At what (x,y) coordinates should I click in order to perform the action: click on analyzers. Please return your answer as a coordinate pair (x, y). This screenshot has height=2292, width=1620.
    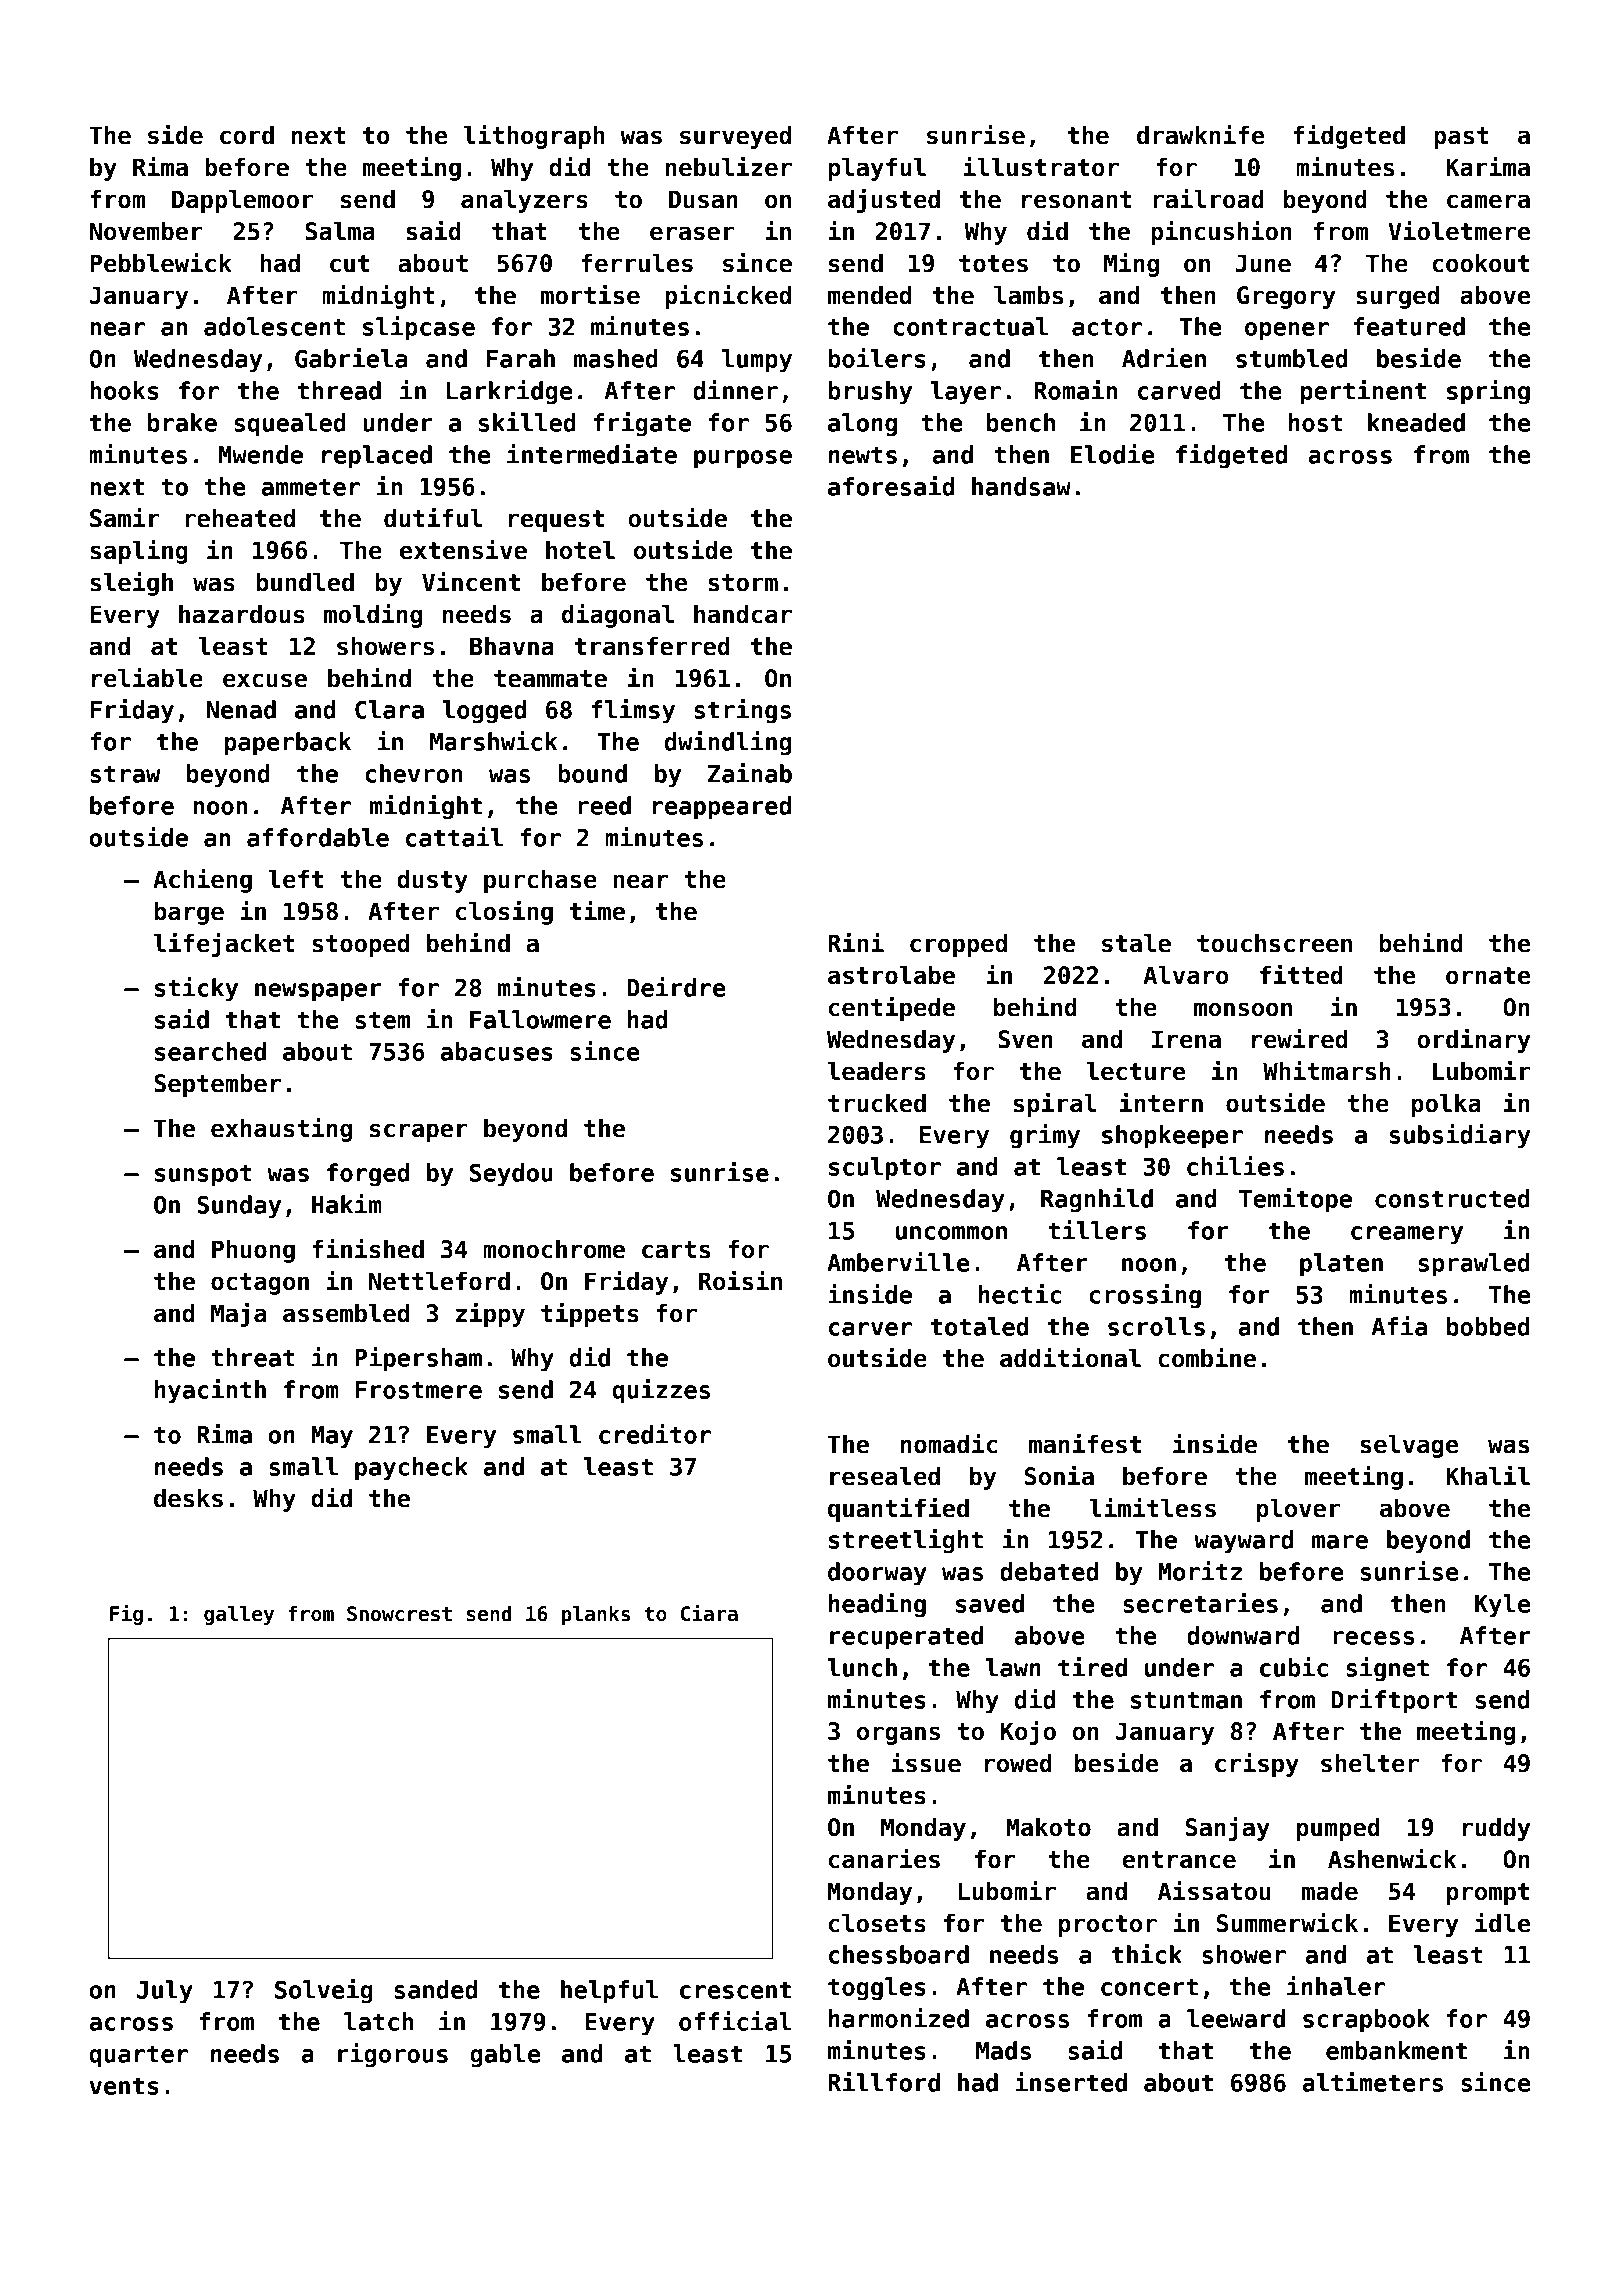
    Looking at the image, I should click on (524, 201).
